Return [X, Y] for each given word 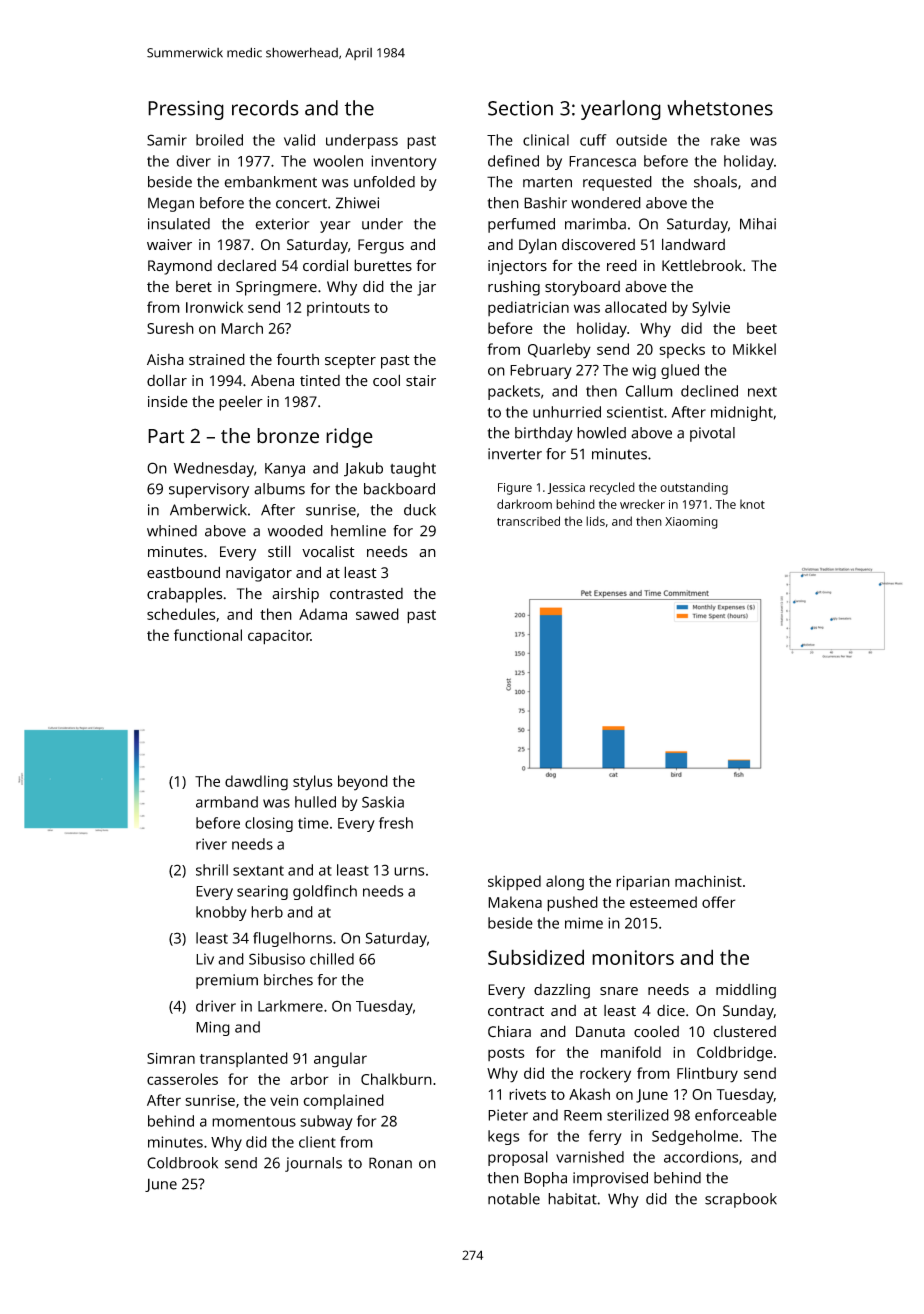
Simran [171, 1058]
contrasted [366, 594]
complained [343, 1101]
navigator [259, 574]
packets [514, 392]
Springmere [276, 288]
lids [595, 521]
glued [680, 371]
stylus [313, 783]
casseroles [182, 1079]
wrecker [642, 504]
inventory [404, 162]
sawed [377, 614]
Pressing [186, 110]
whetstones [720, 108]
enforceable [736, 1115]
